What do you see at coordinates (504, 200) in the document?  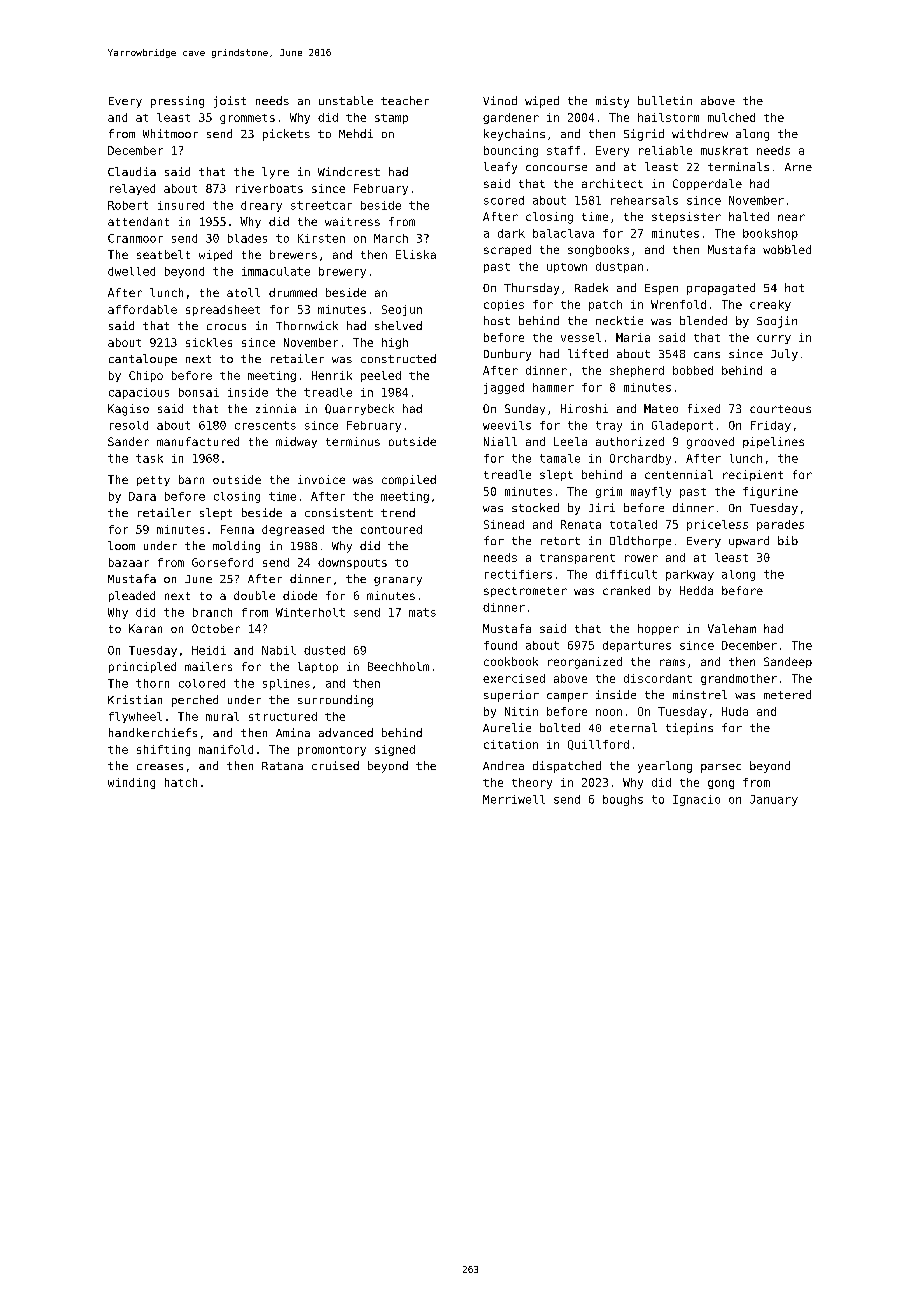 I see `scored` at bounding box center [504, 200].
